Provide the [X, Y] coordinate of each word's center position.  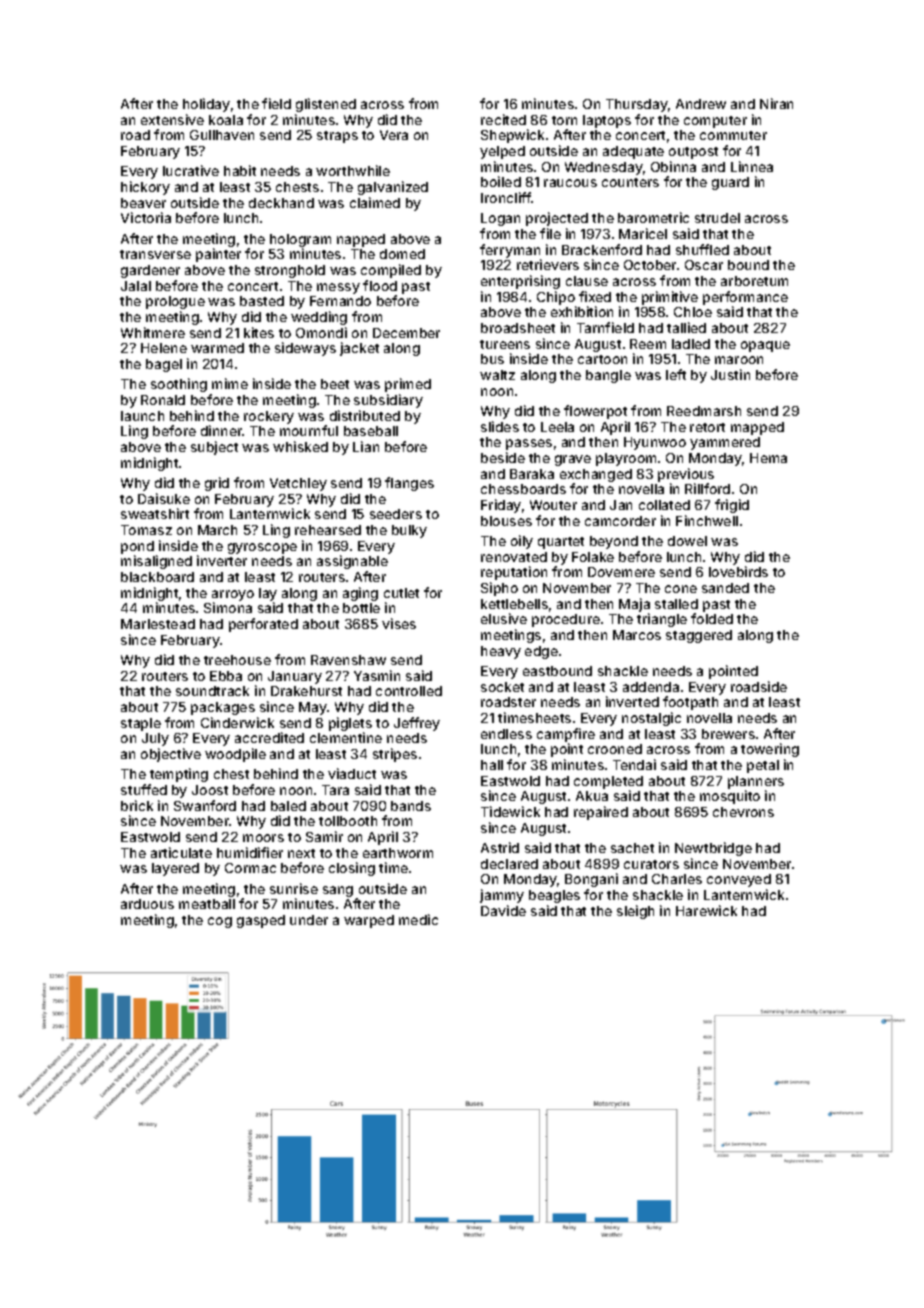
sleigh [635, 912]
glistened [326, 105]
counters [630, 182]
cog [220, 922]
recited [503, 119]
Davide [503, 910]
